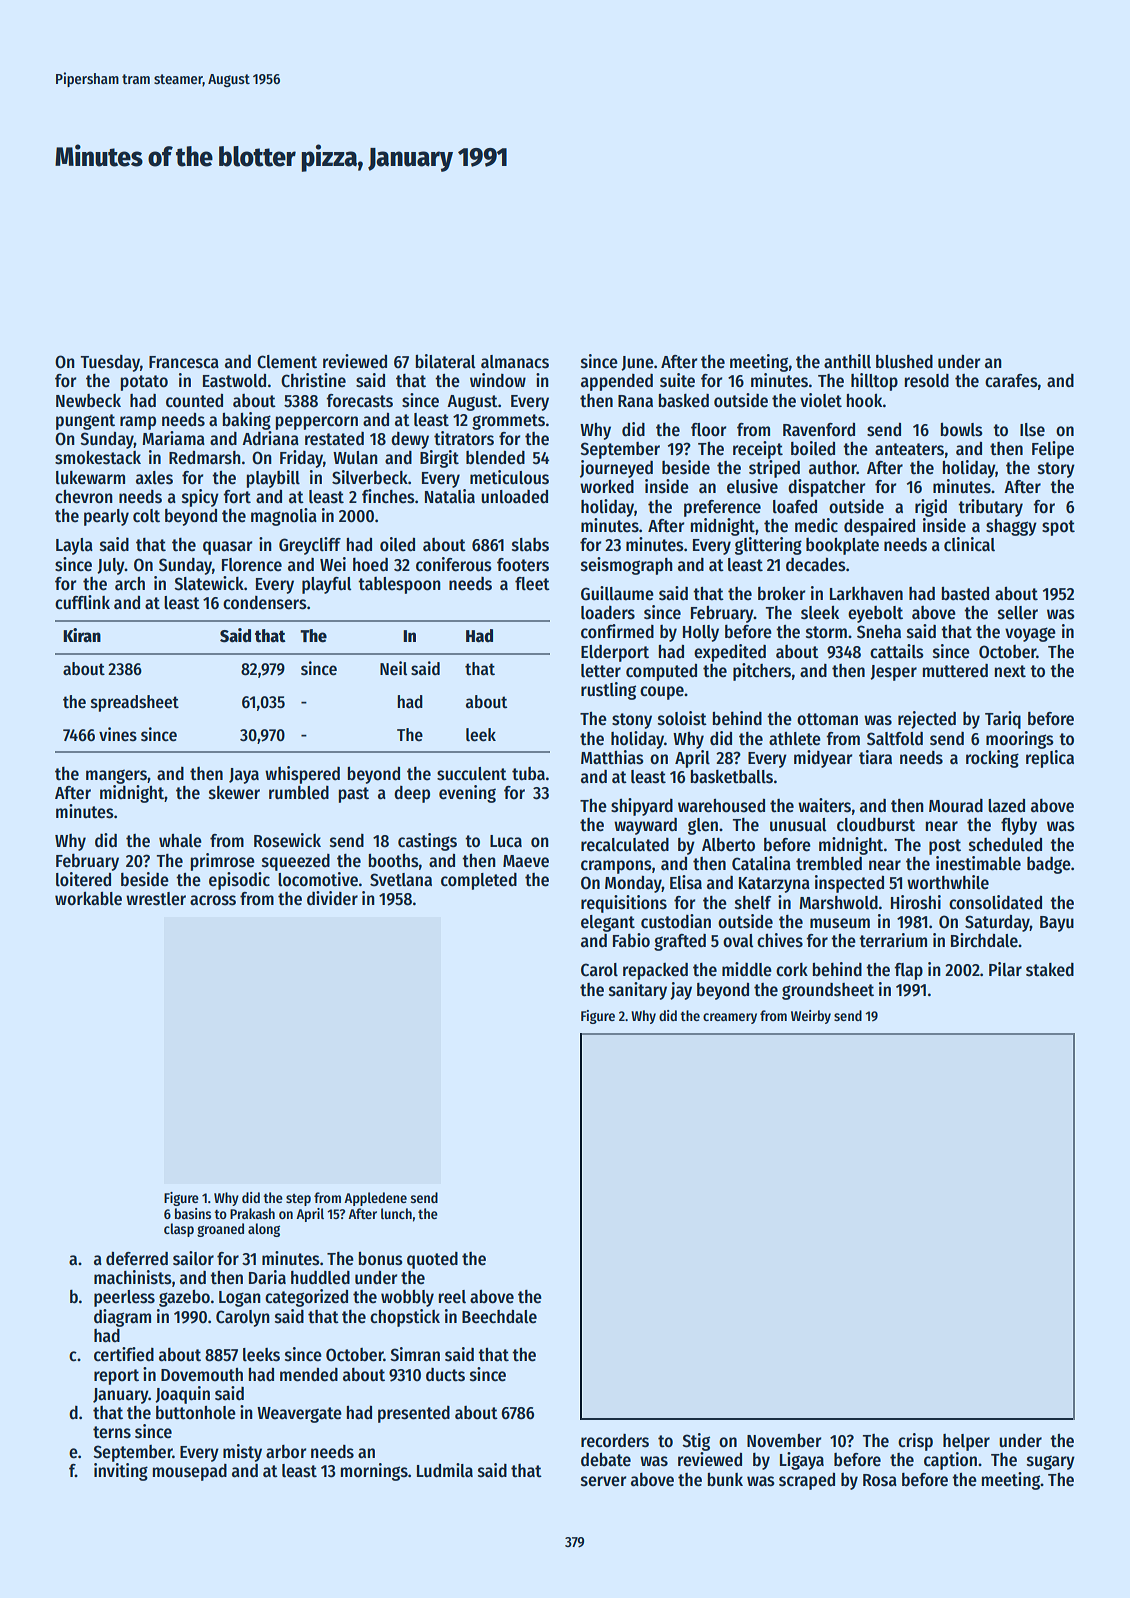 This image has width=1130, height=1598. I want to click on spreadsheet, so click(135, 703).
